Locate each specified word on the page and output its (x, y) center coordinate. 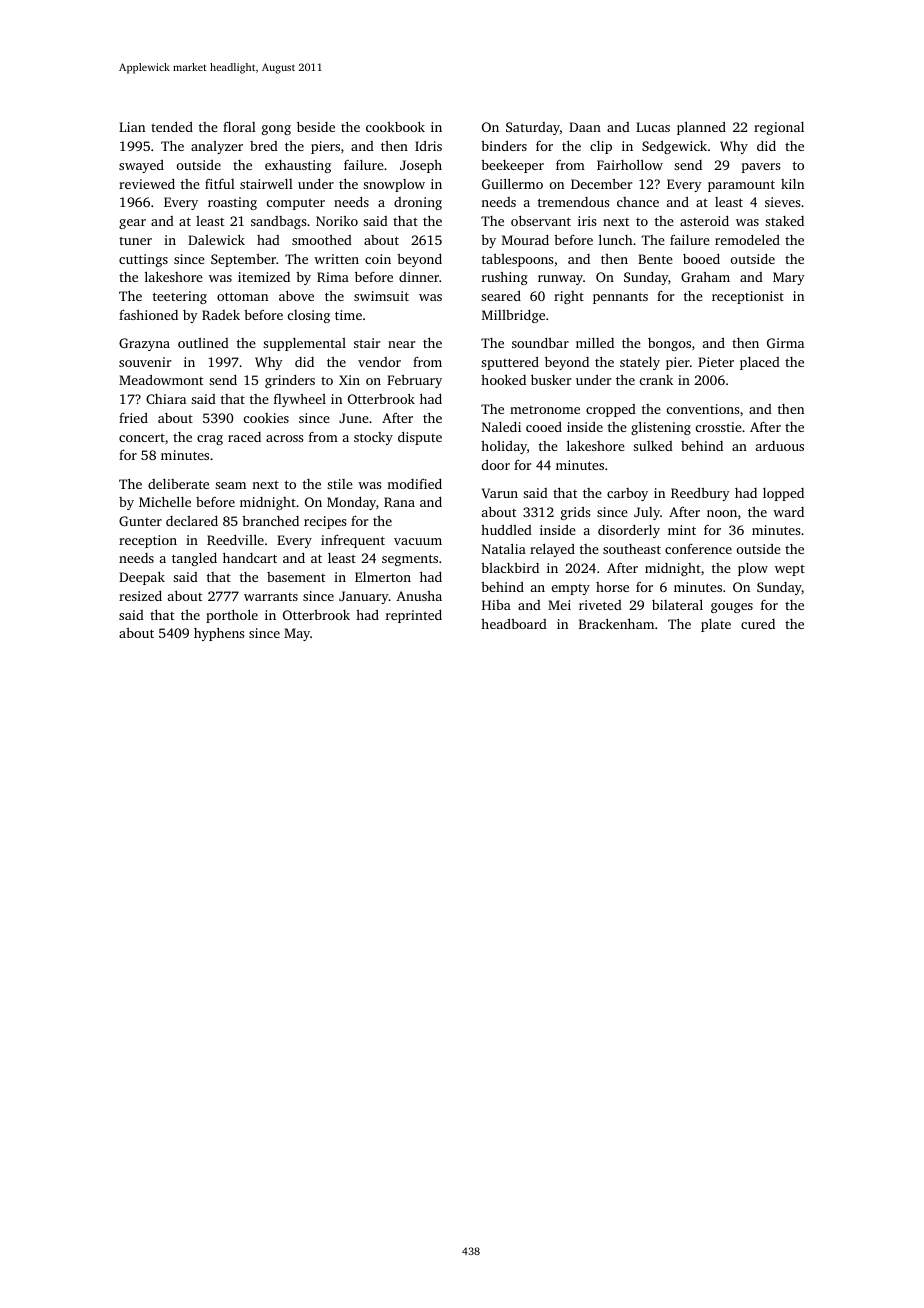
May (297, 634)
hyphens (219, 634)
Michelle (165, 501)
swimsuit (381, 296)
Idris (428, 146)
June (354, 418)
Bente (655, 259)
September (243, 260)
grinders (290, 381)
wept (790, 570)
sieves (782, 202)
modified (414, 484)
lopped (783, 494)
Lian (132, 127)
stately (640, 363)
